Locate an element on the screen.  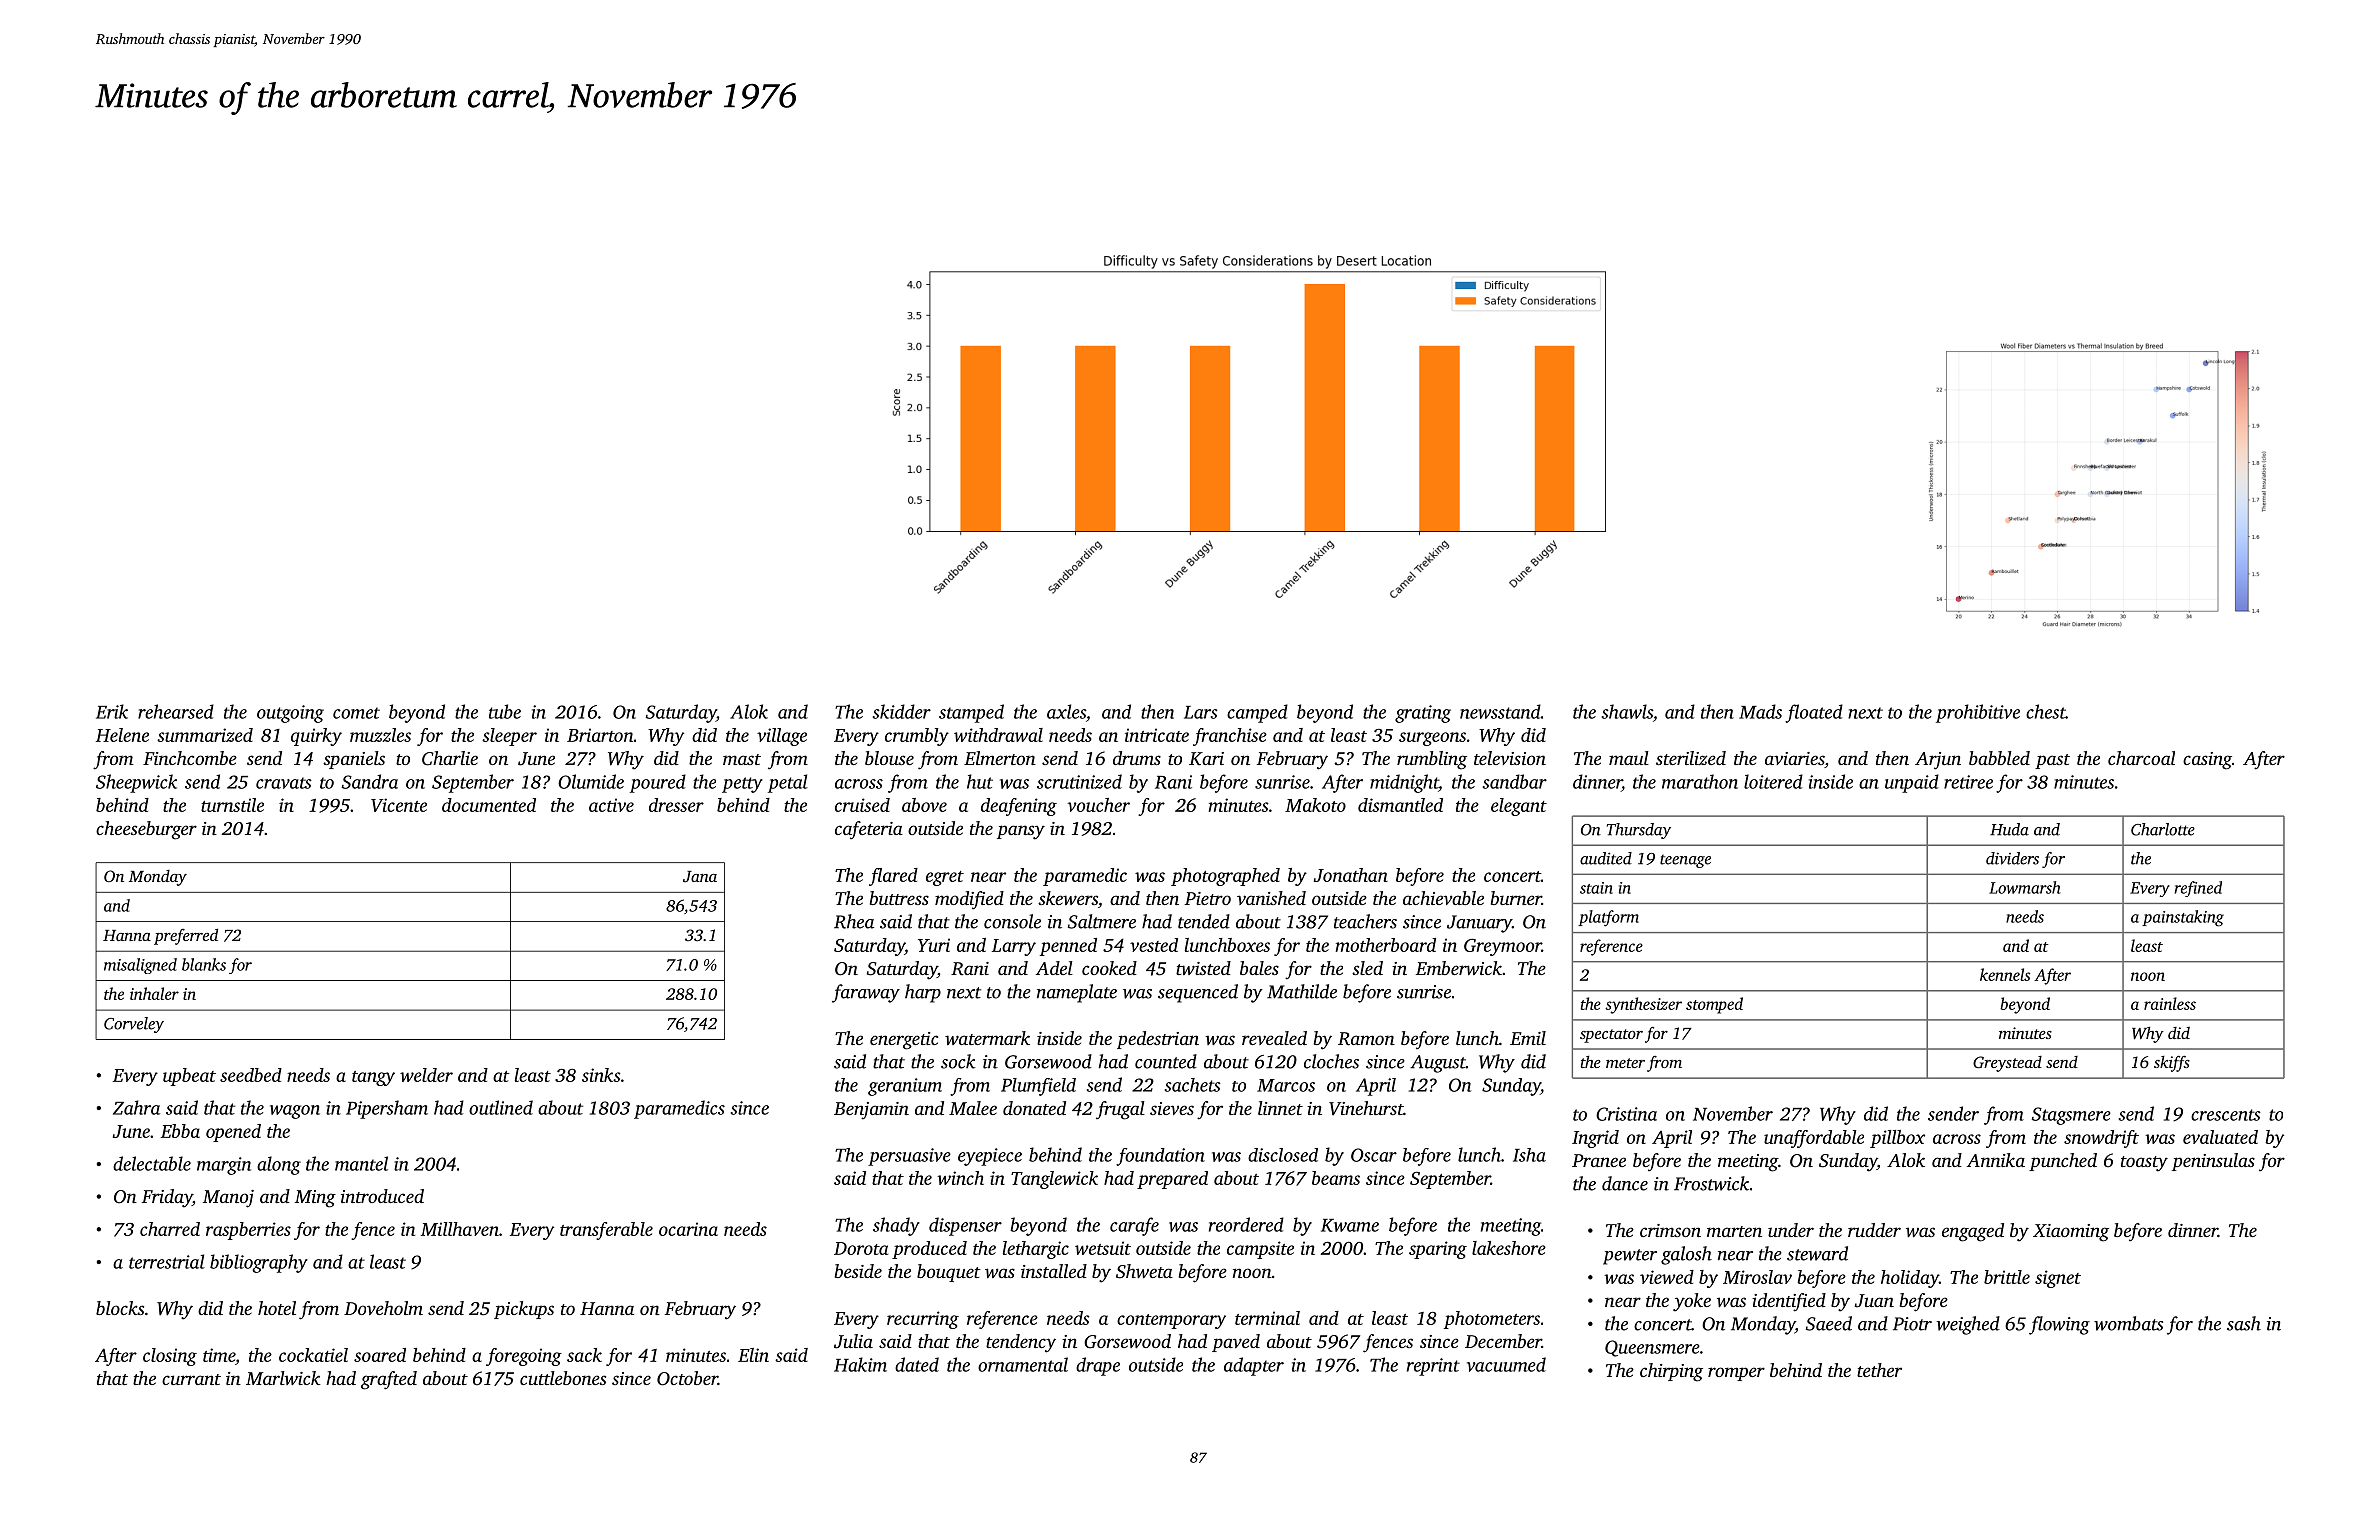
foregoing is located at coordinates (524, 1357).
